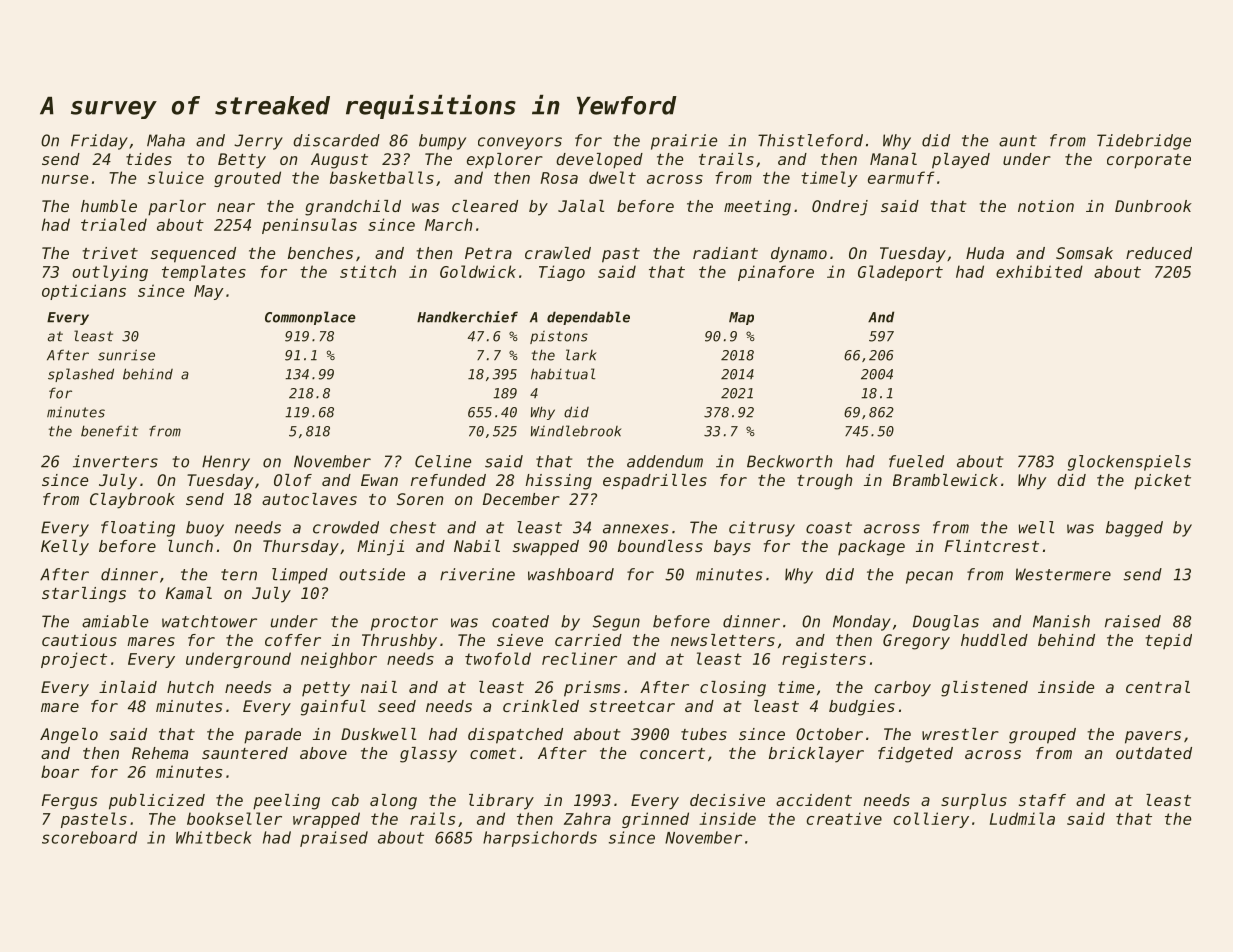 The height and width of the page is (952, 1233). What do you see at coordinates (540, 839) in the page?
I see `harpsichords` at bounding box center [540, 839].
